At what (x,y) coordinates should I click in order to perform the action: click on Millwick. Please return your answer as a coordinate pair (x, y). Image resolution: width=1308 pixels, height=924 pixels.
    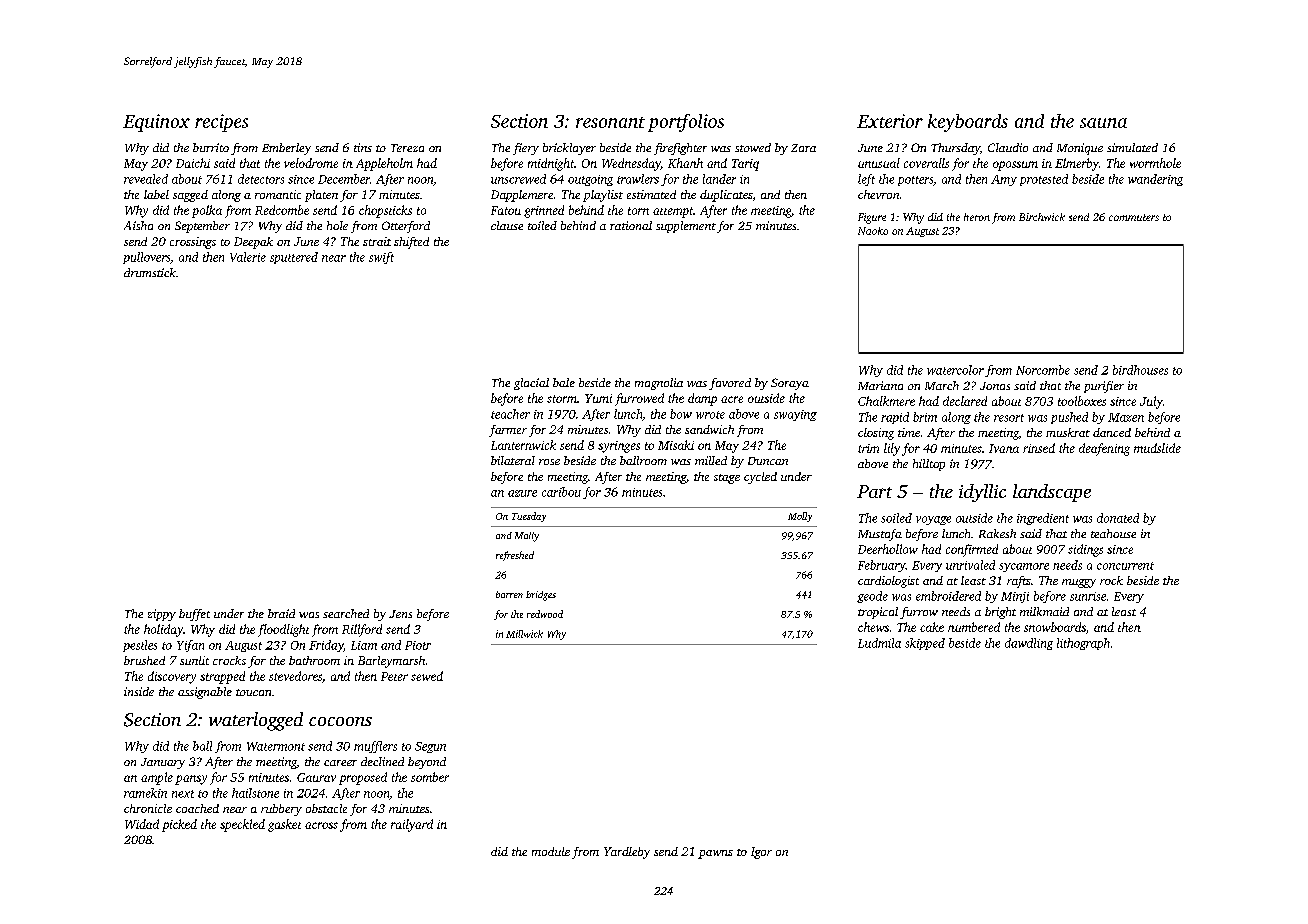
    Looking at the image, I should click on (524, 634).
